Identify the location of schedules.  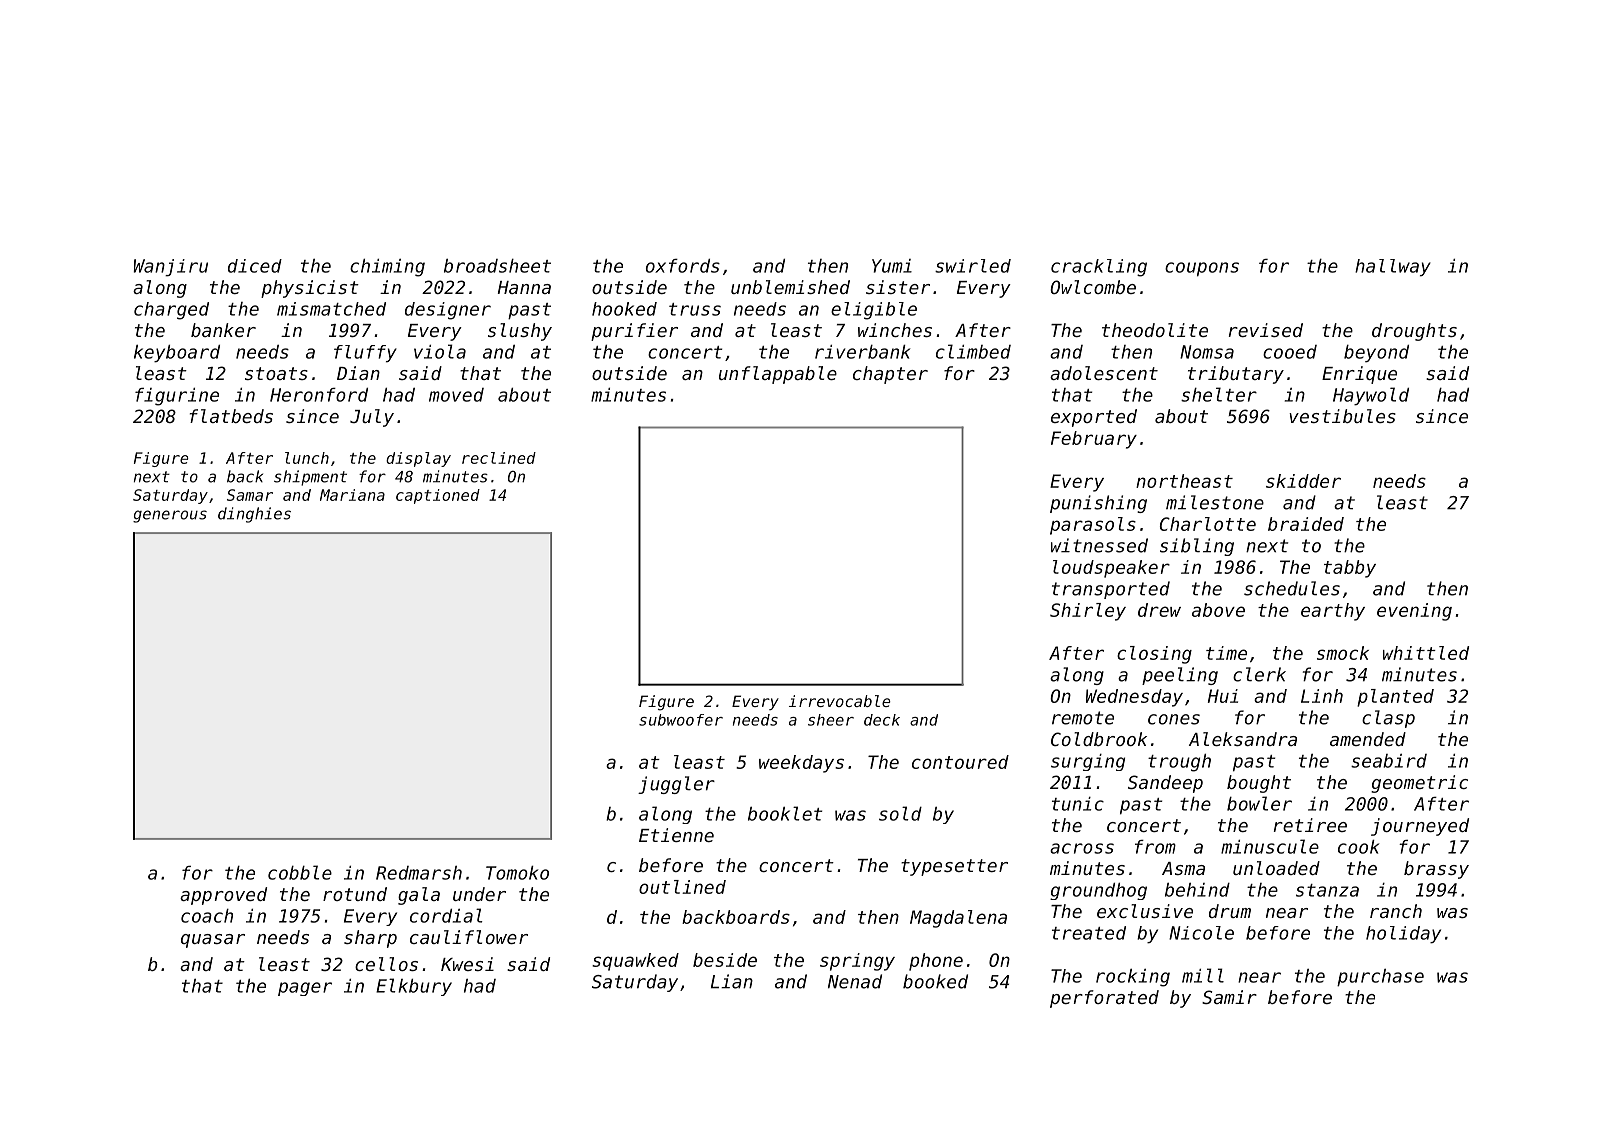
(1292, 588).
